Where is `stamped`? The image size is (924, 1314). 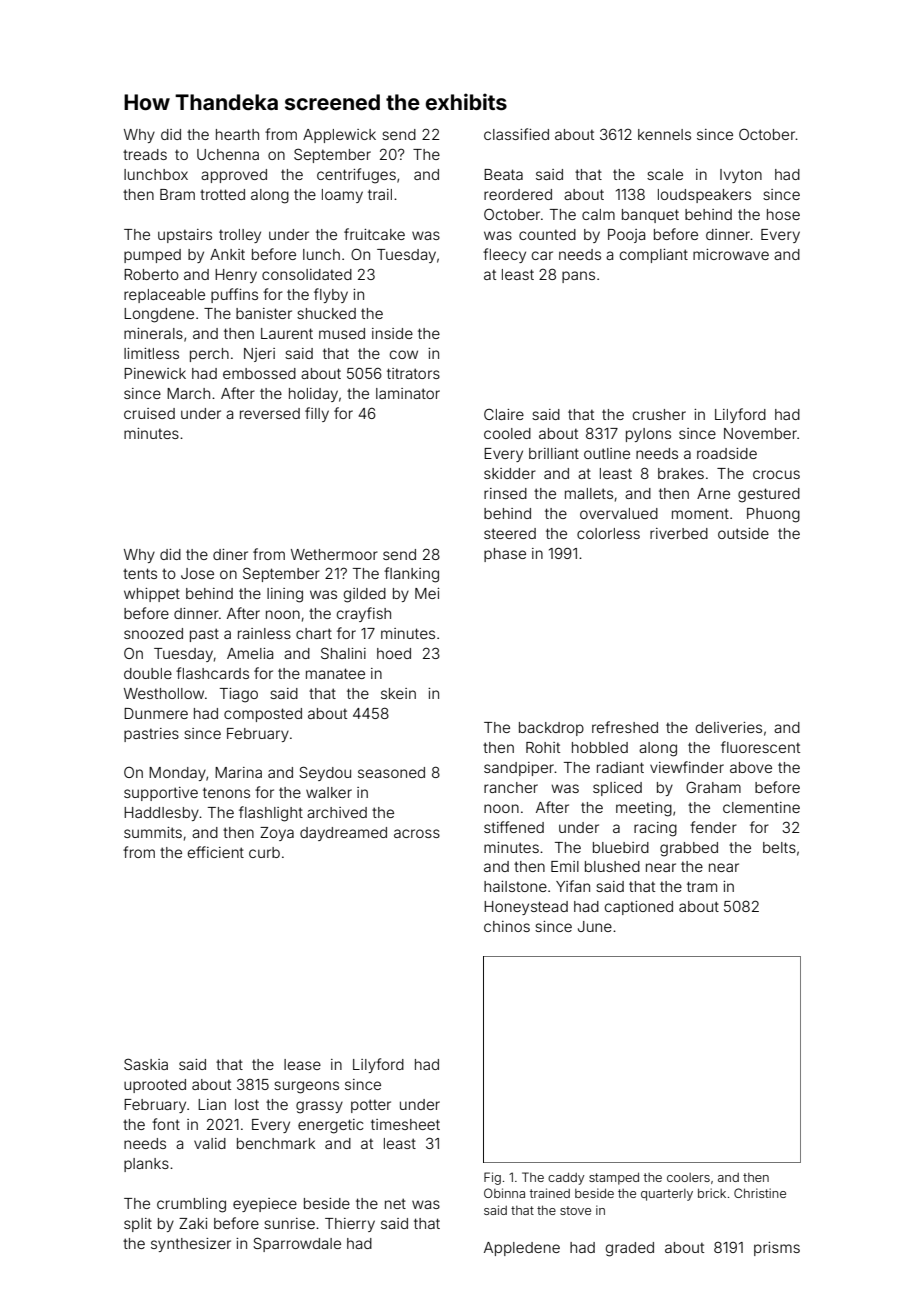 stamped is located at coordinates (614, 1178).
